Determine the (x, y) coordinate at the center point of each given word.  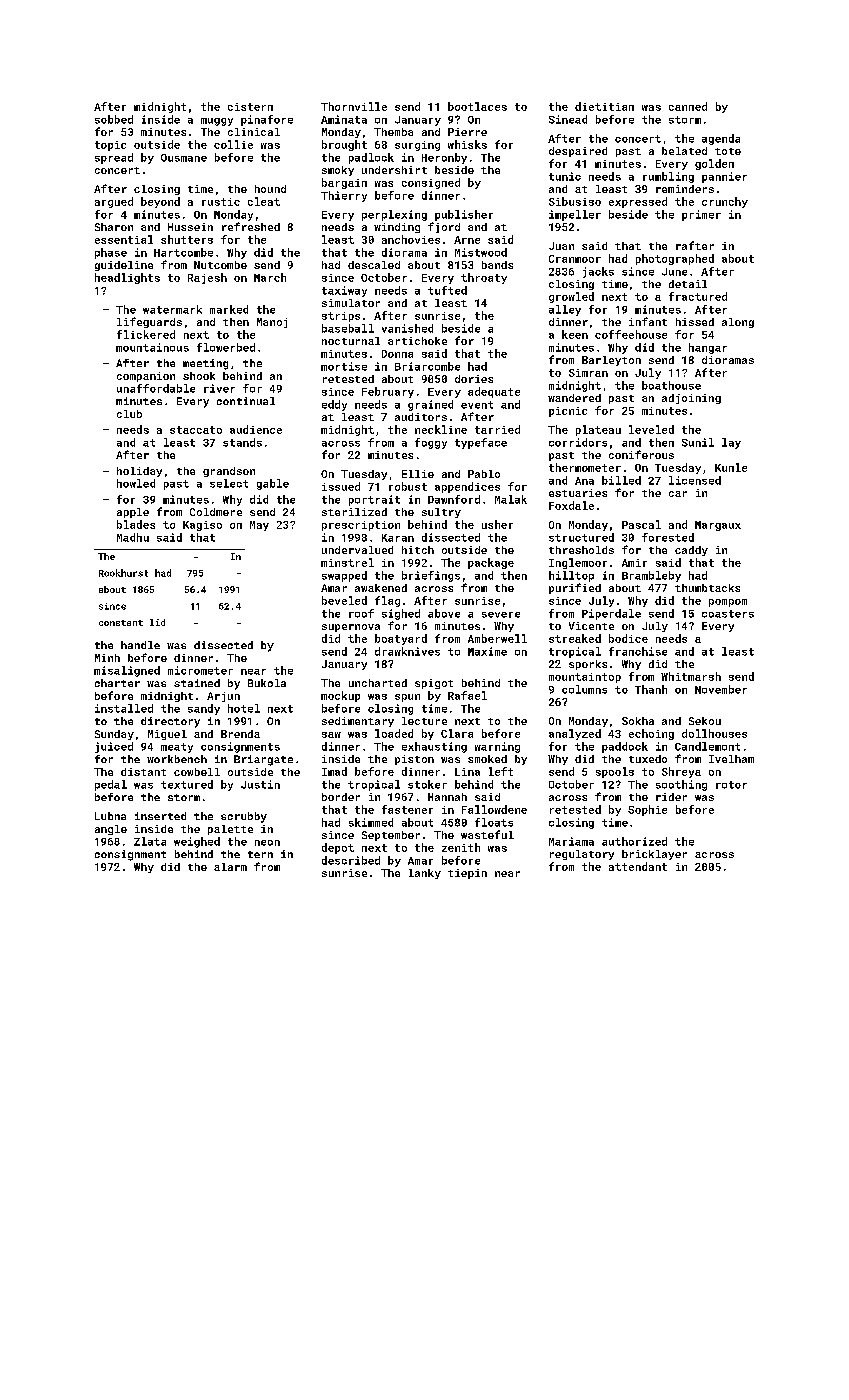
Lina (467, 772)
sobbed (114, 119)
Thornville (354, 106)
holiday (139, 472)
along (738, 323)
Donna (397, 354)
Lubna (110, 816)
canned (688, 106)
